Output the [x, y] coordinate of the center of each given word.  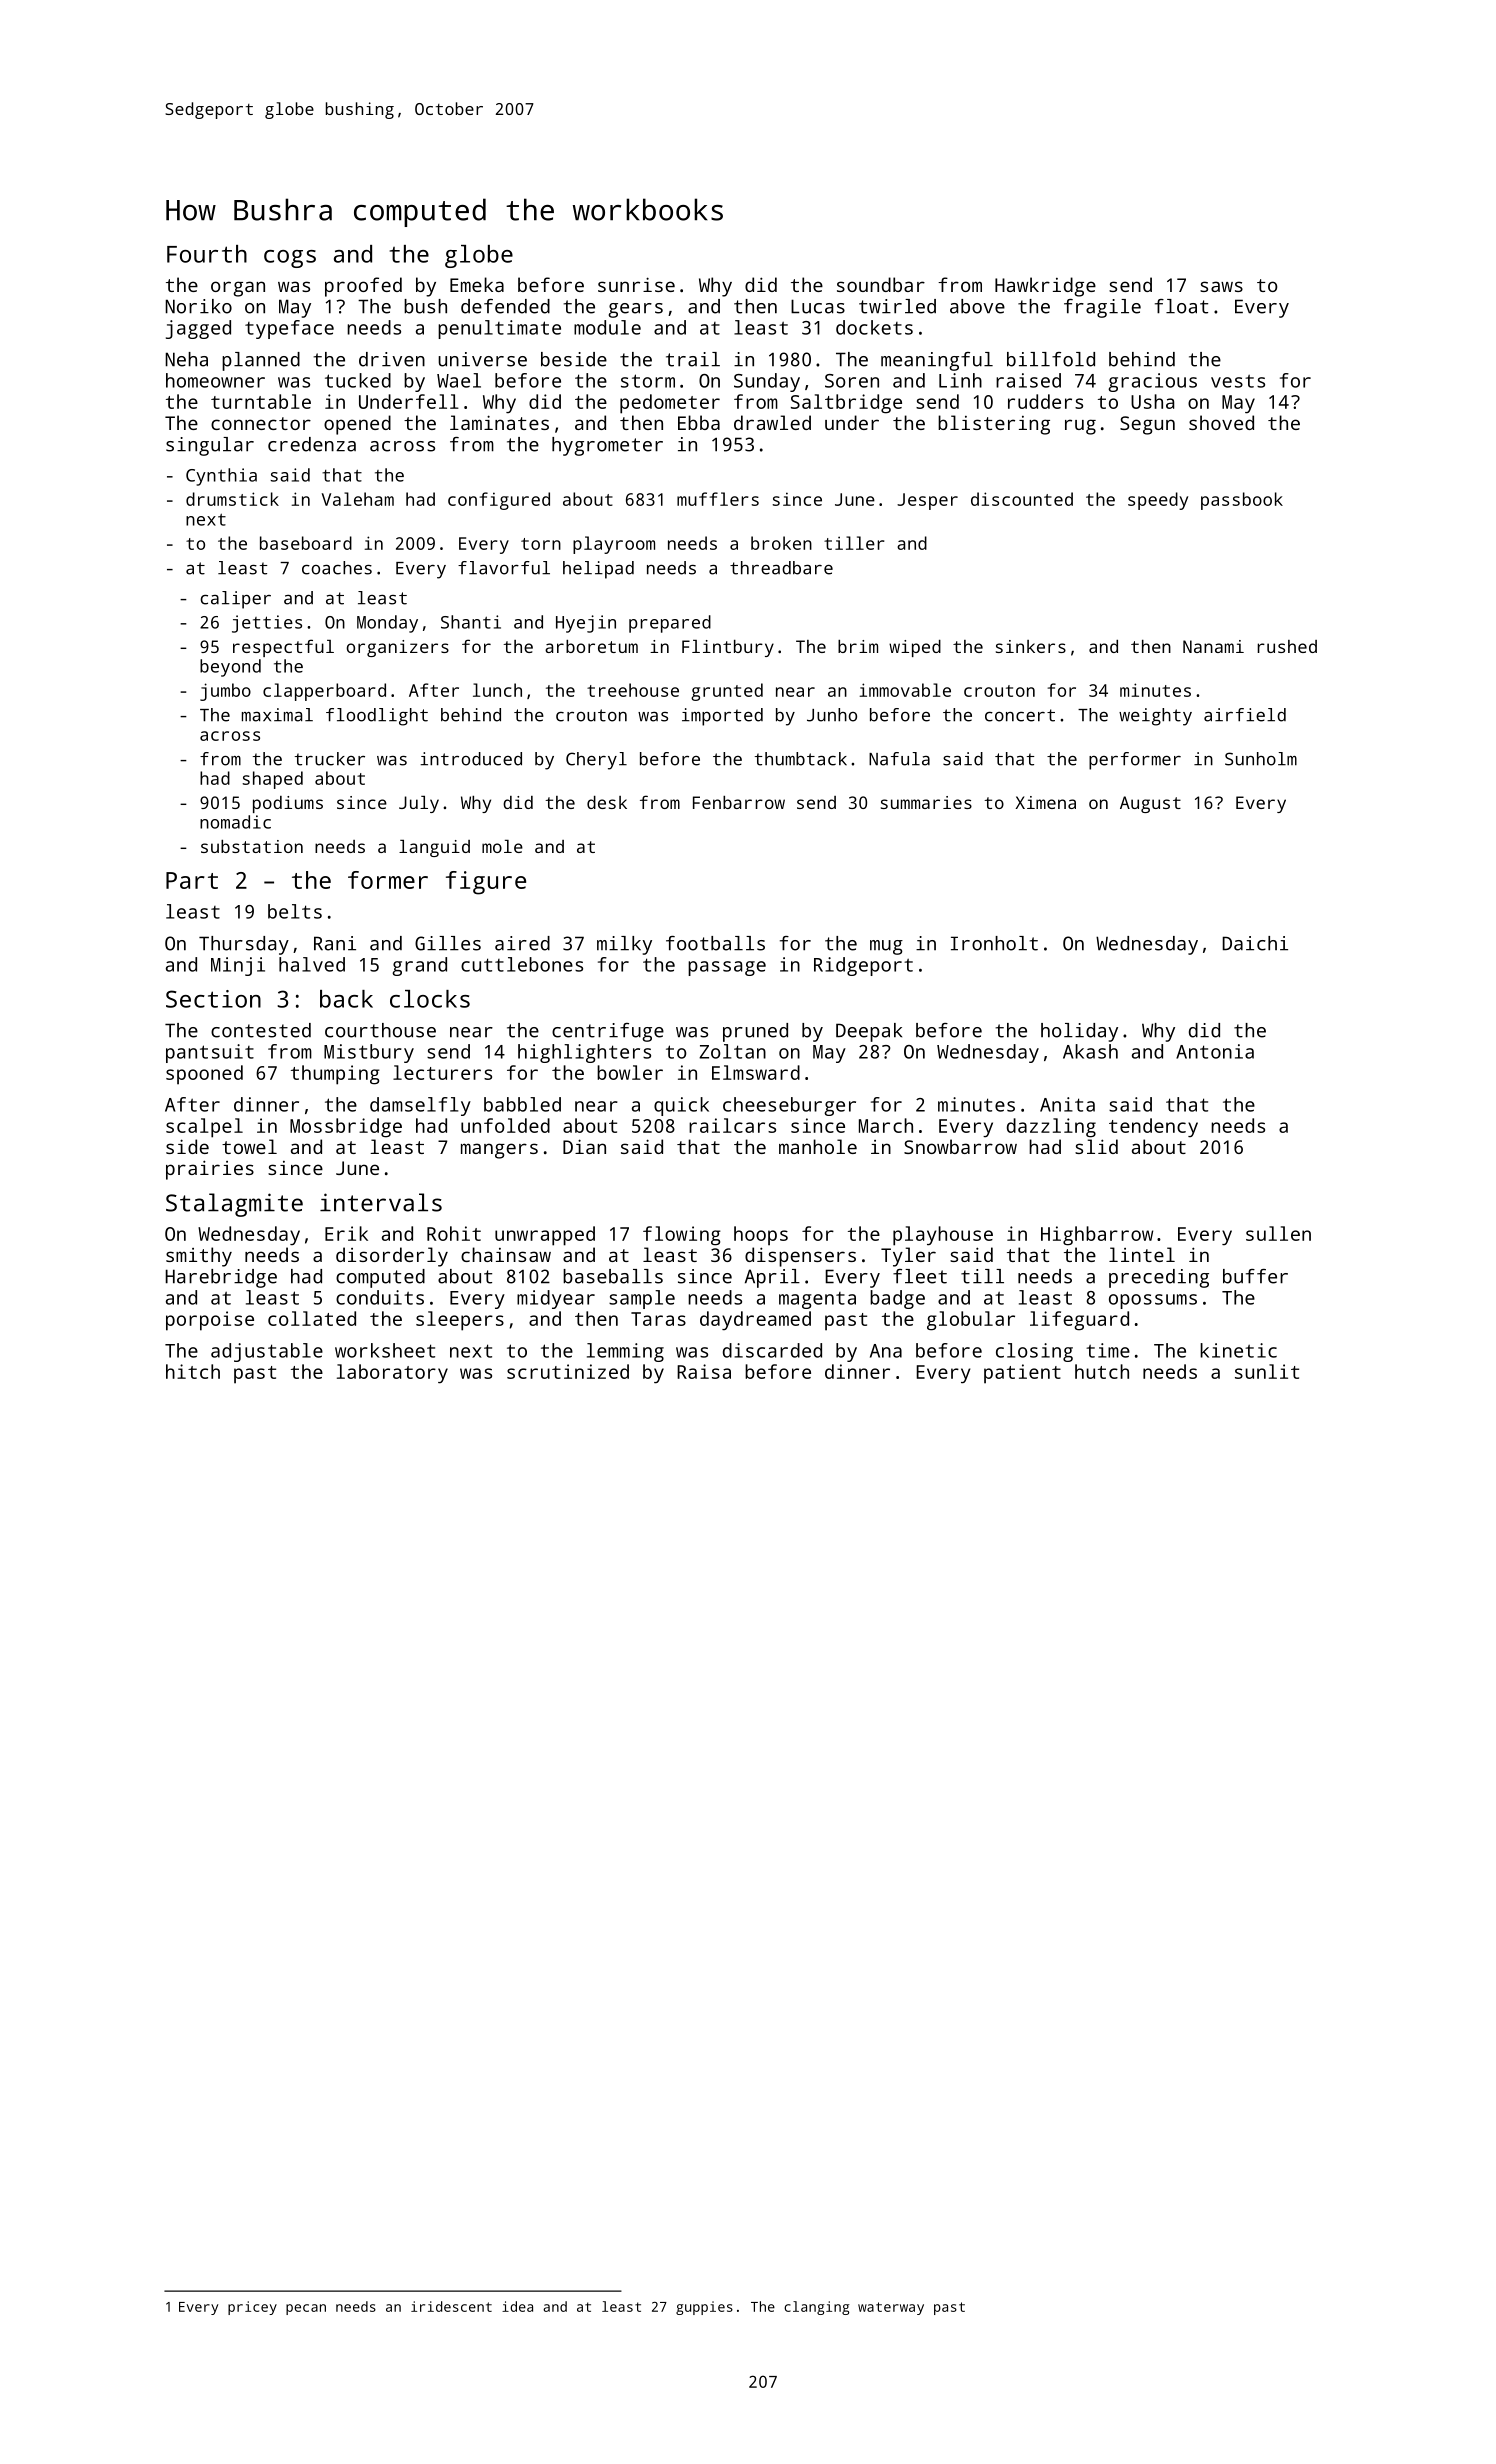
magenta [817, 1300]
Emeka [477, 284]
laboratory [392, 1374]
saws [1221, 286]
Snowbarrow [960, 1146]
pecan [306, 2309]
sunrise [636, 284]
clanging [816, 2308]
